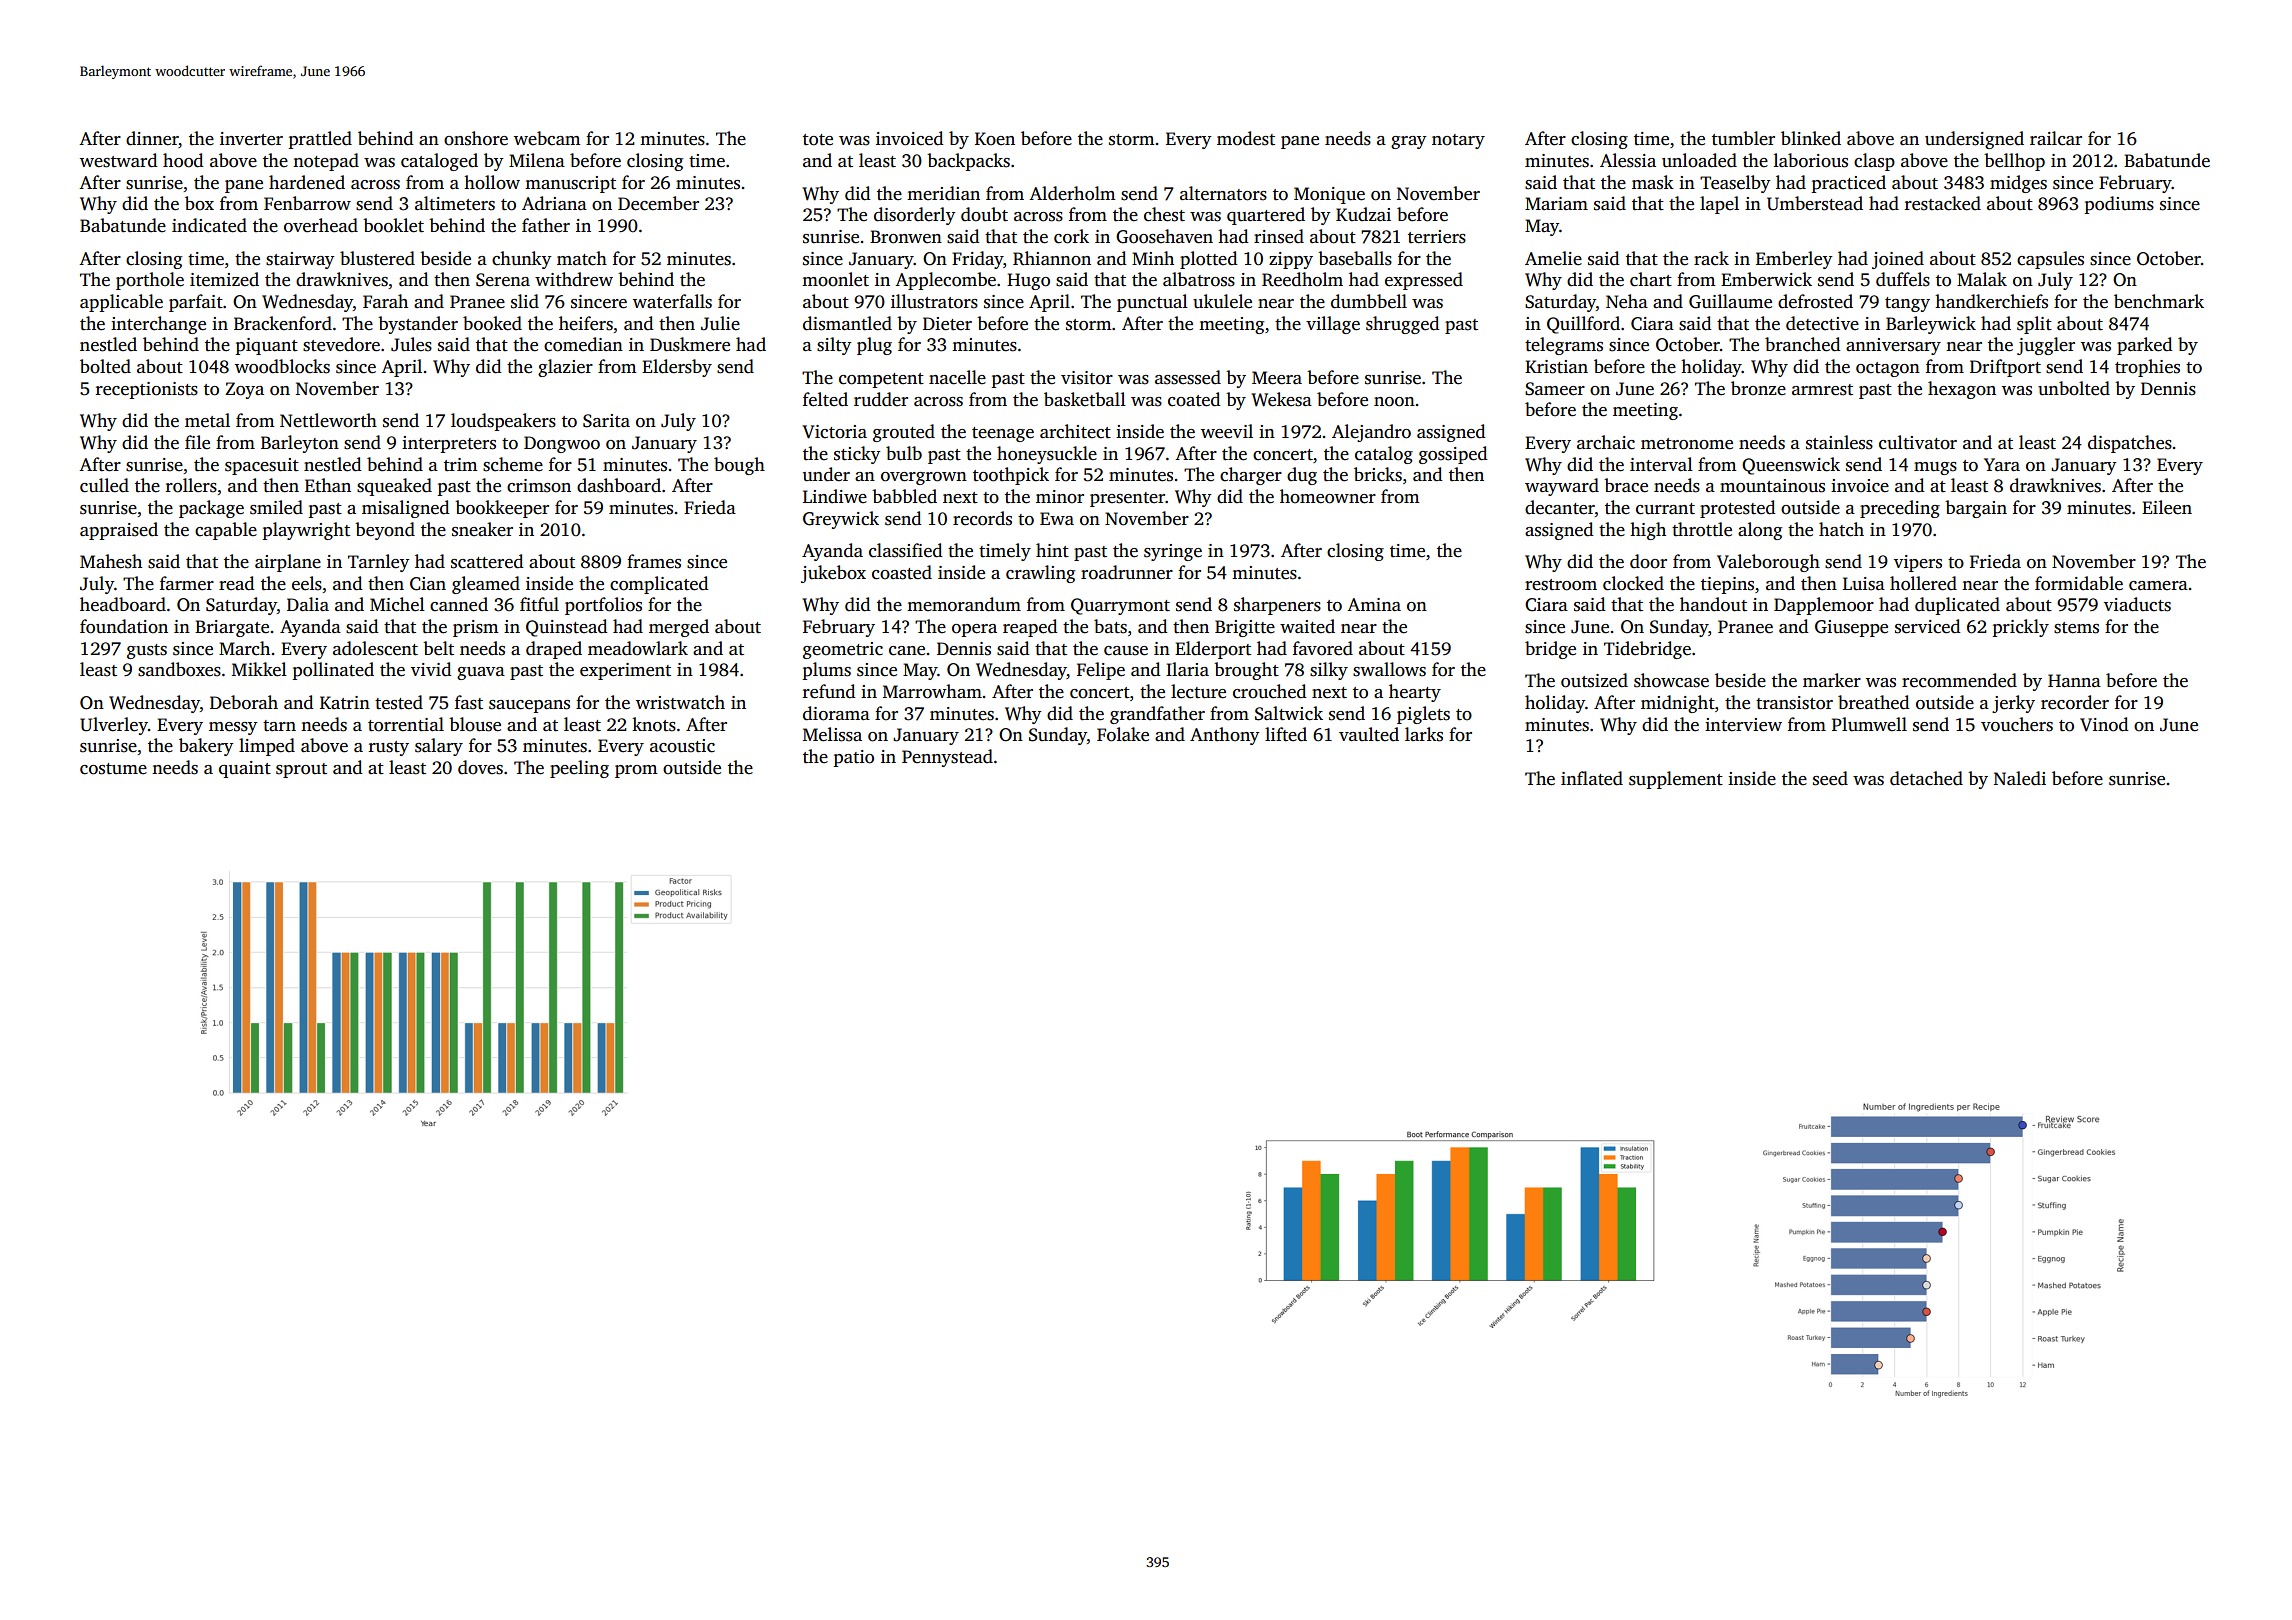 The height and width of the screenshot is (1620, 2292). What do you see at coordinates (1976, 509) in the screenshot?
I see `bargain` at bounding box center [1976, 509].
